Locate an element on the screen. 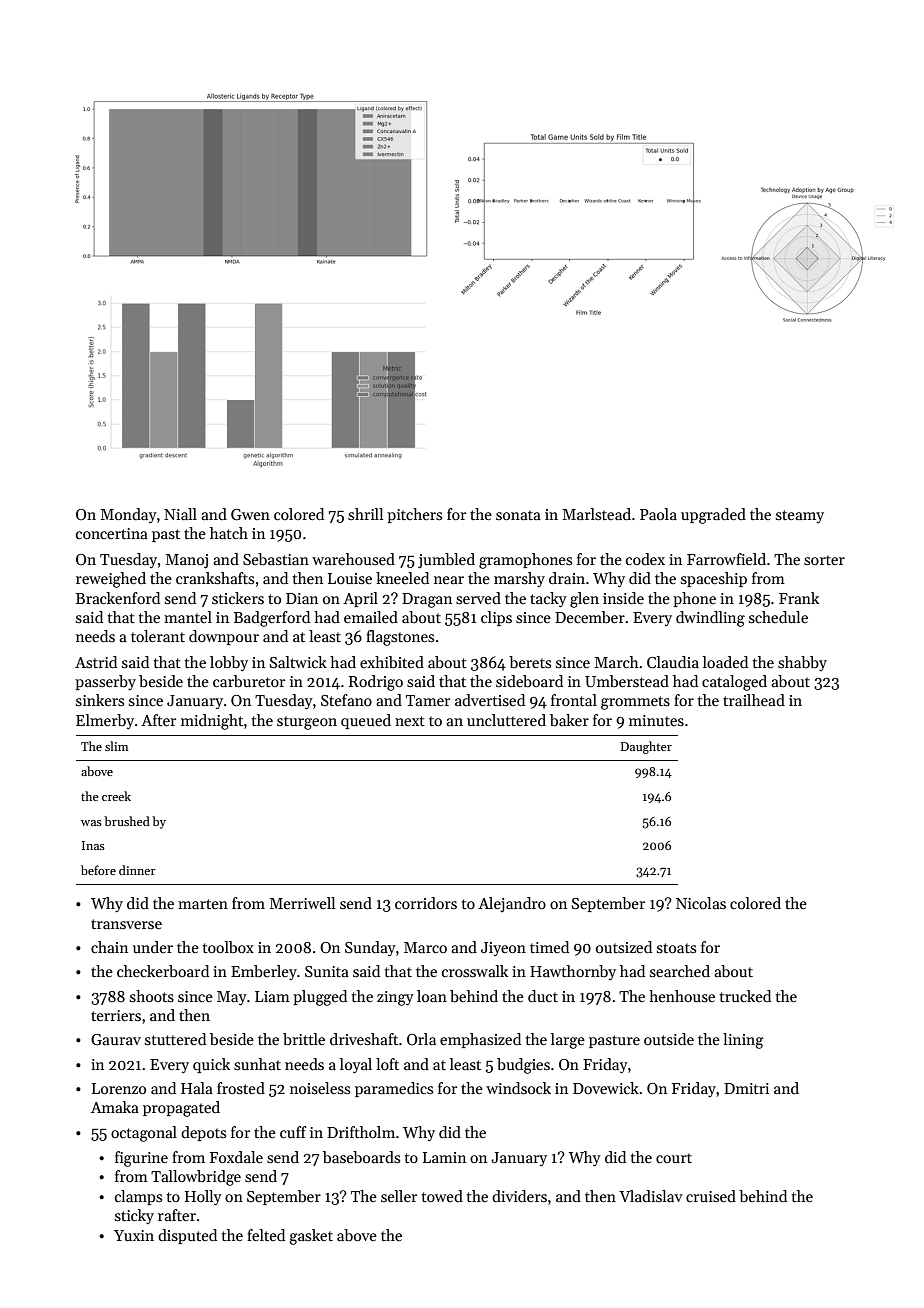  Sunita is located at coordinates (327, 971).
